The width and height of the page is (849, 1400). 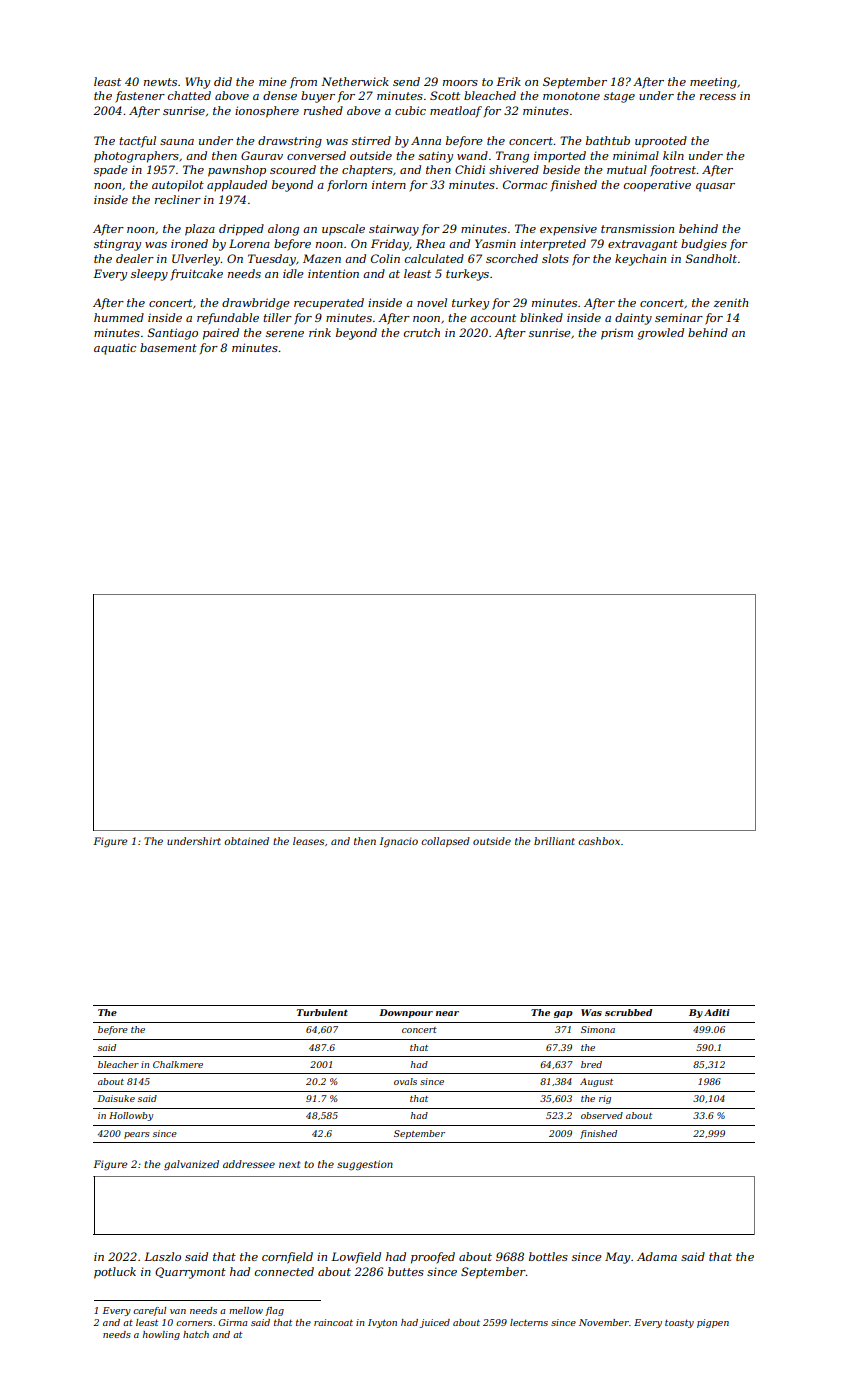 What do you see at coordinates (599, 841) in the page?
I see `cashbox` at bounding box center [599, 841].
